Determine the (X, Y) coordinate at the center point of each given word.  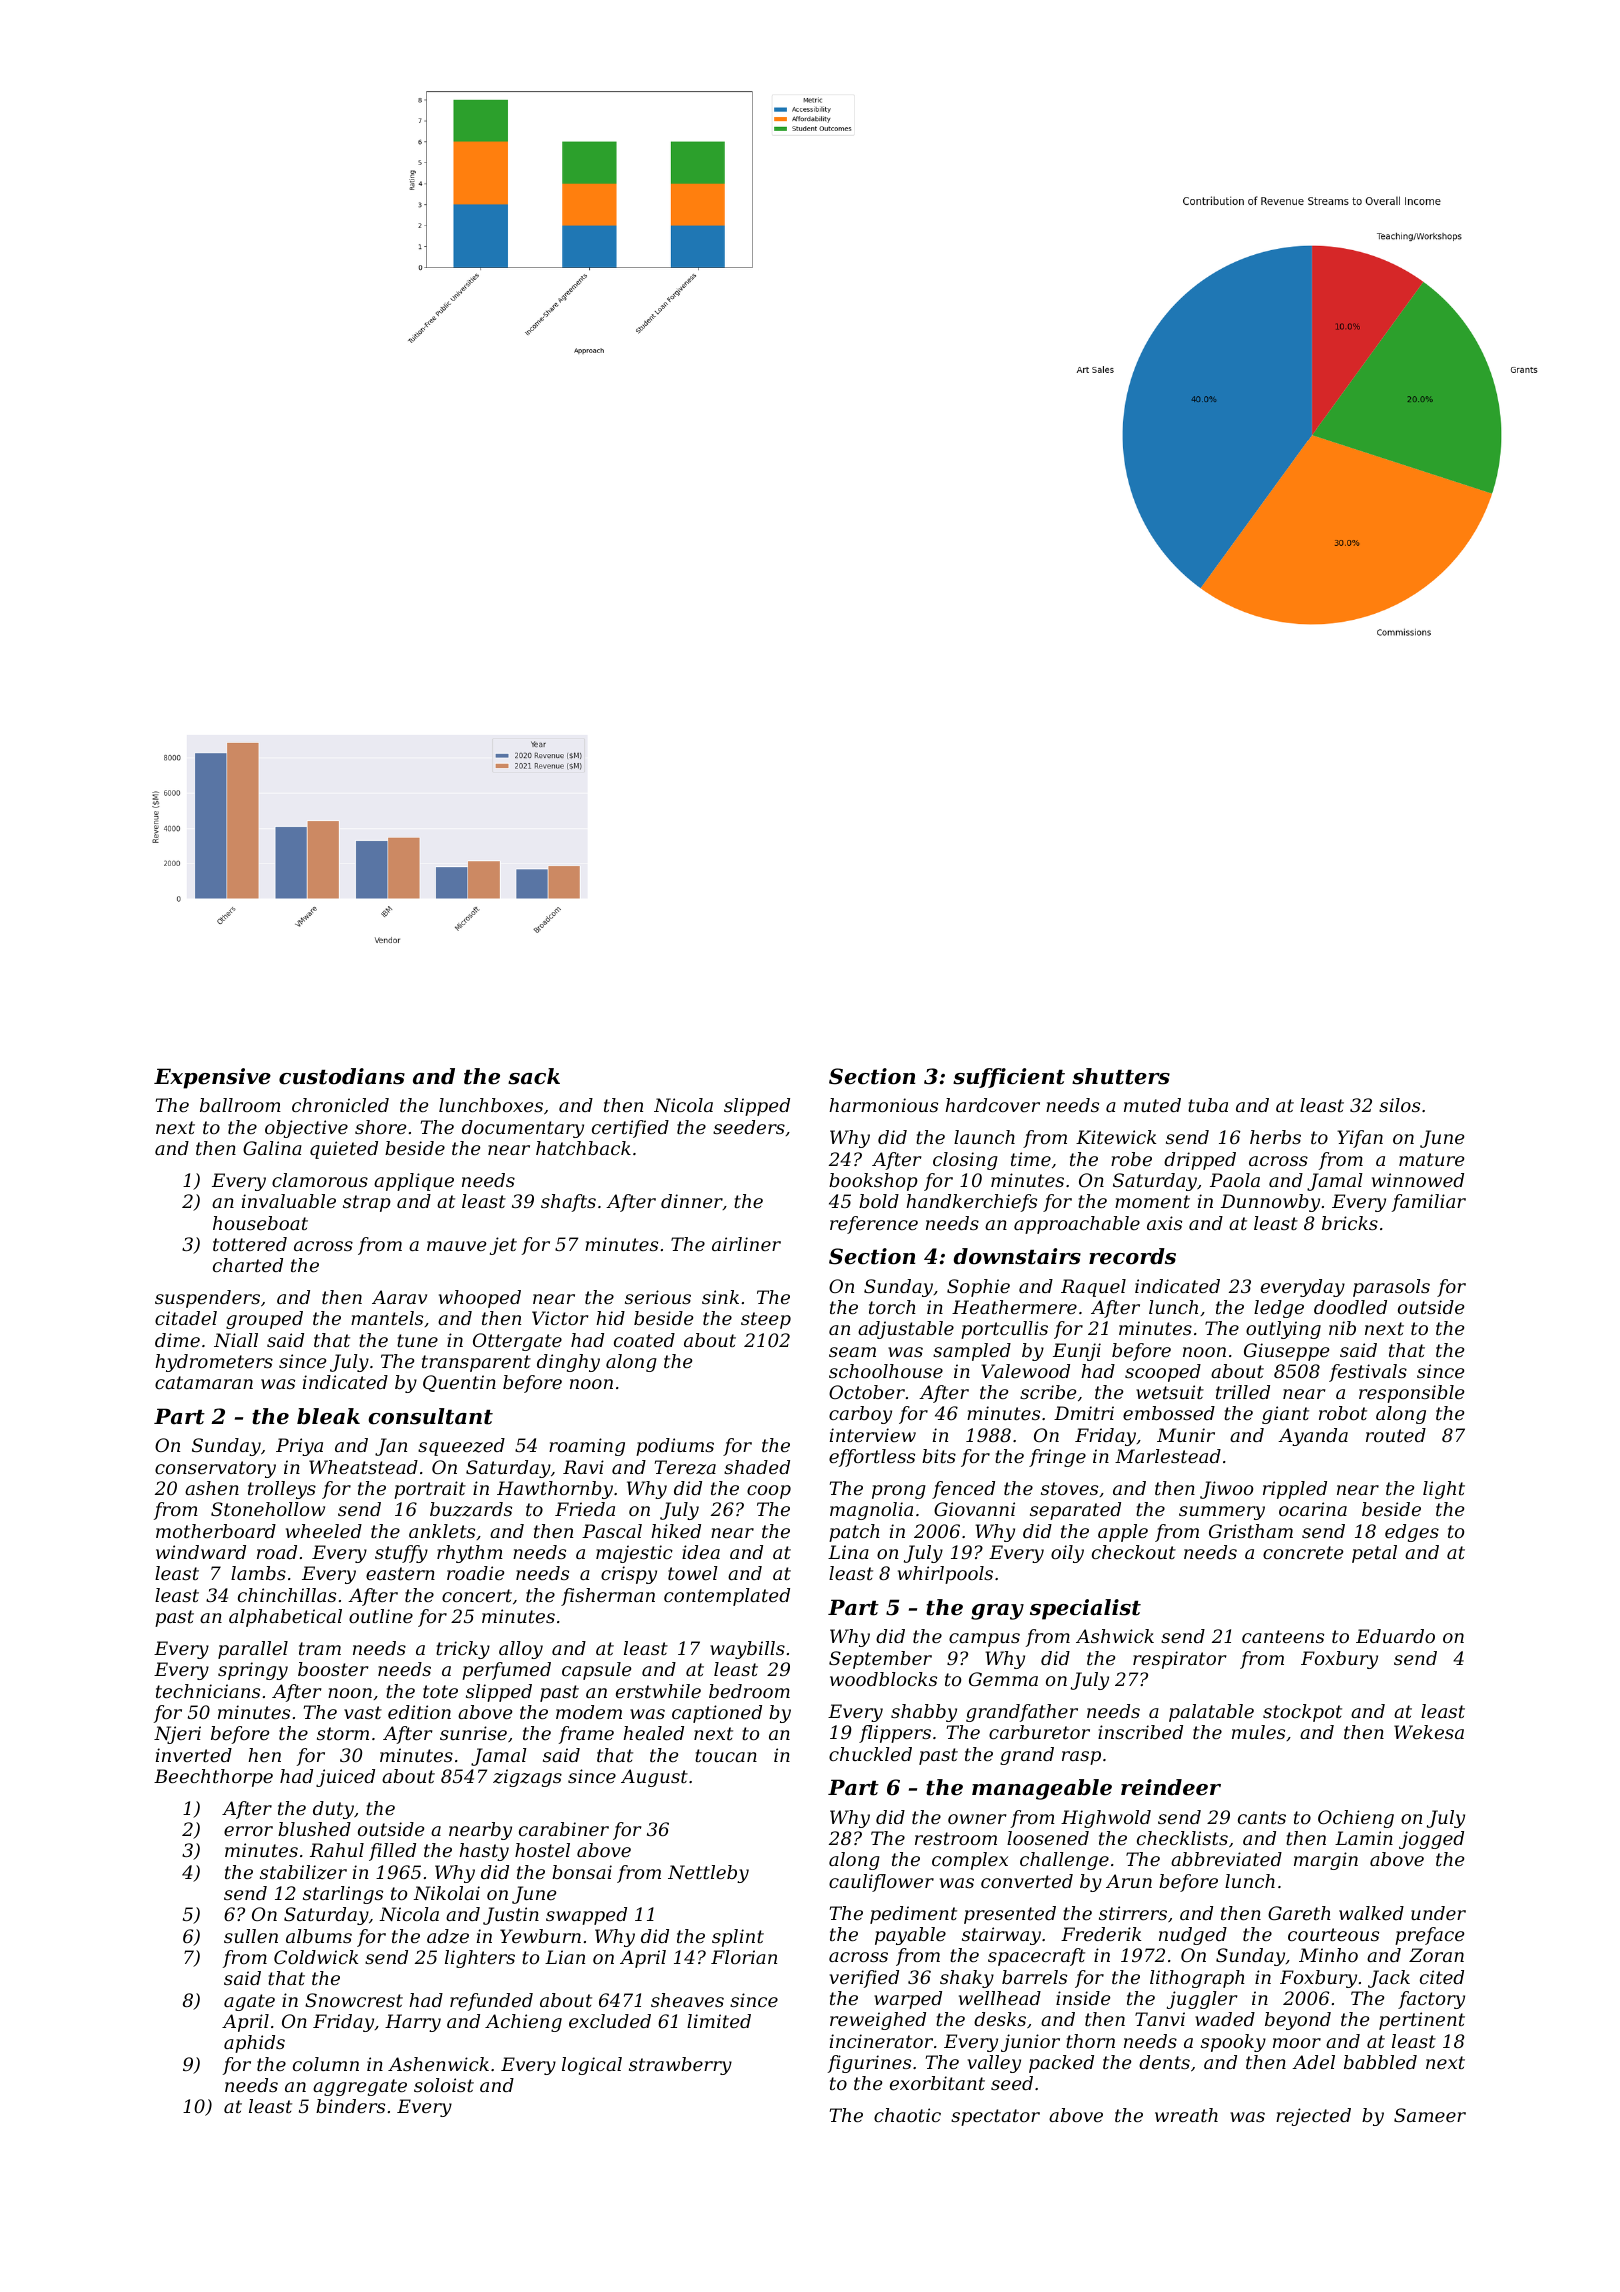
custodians (342, 1076)
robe (1131, 1159)
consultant (431, 1416)
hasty (484, 1852)
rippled (1295, 1490)
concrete (1303, 1552)
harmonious (883, 1105)
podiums (675, 1447)
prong (899, 1492)
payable (910, 1936)
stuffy (401, 1554)
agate (249, 2002)
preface (1429, 1936)
